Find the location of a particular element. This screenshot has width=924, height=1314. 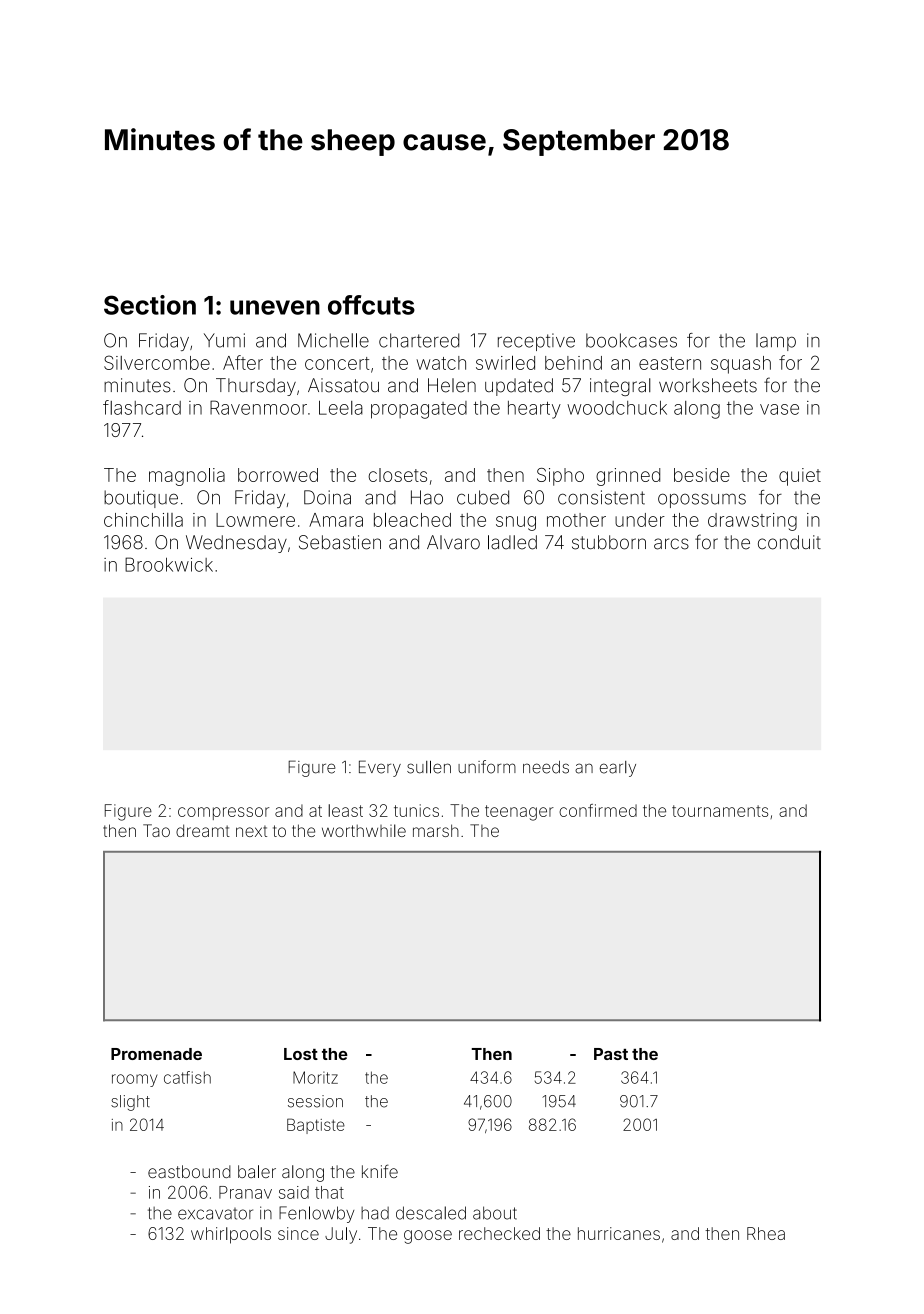

offcuts is located at coordinates (371, 305).
